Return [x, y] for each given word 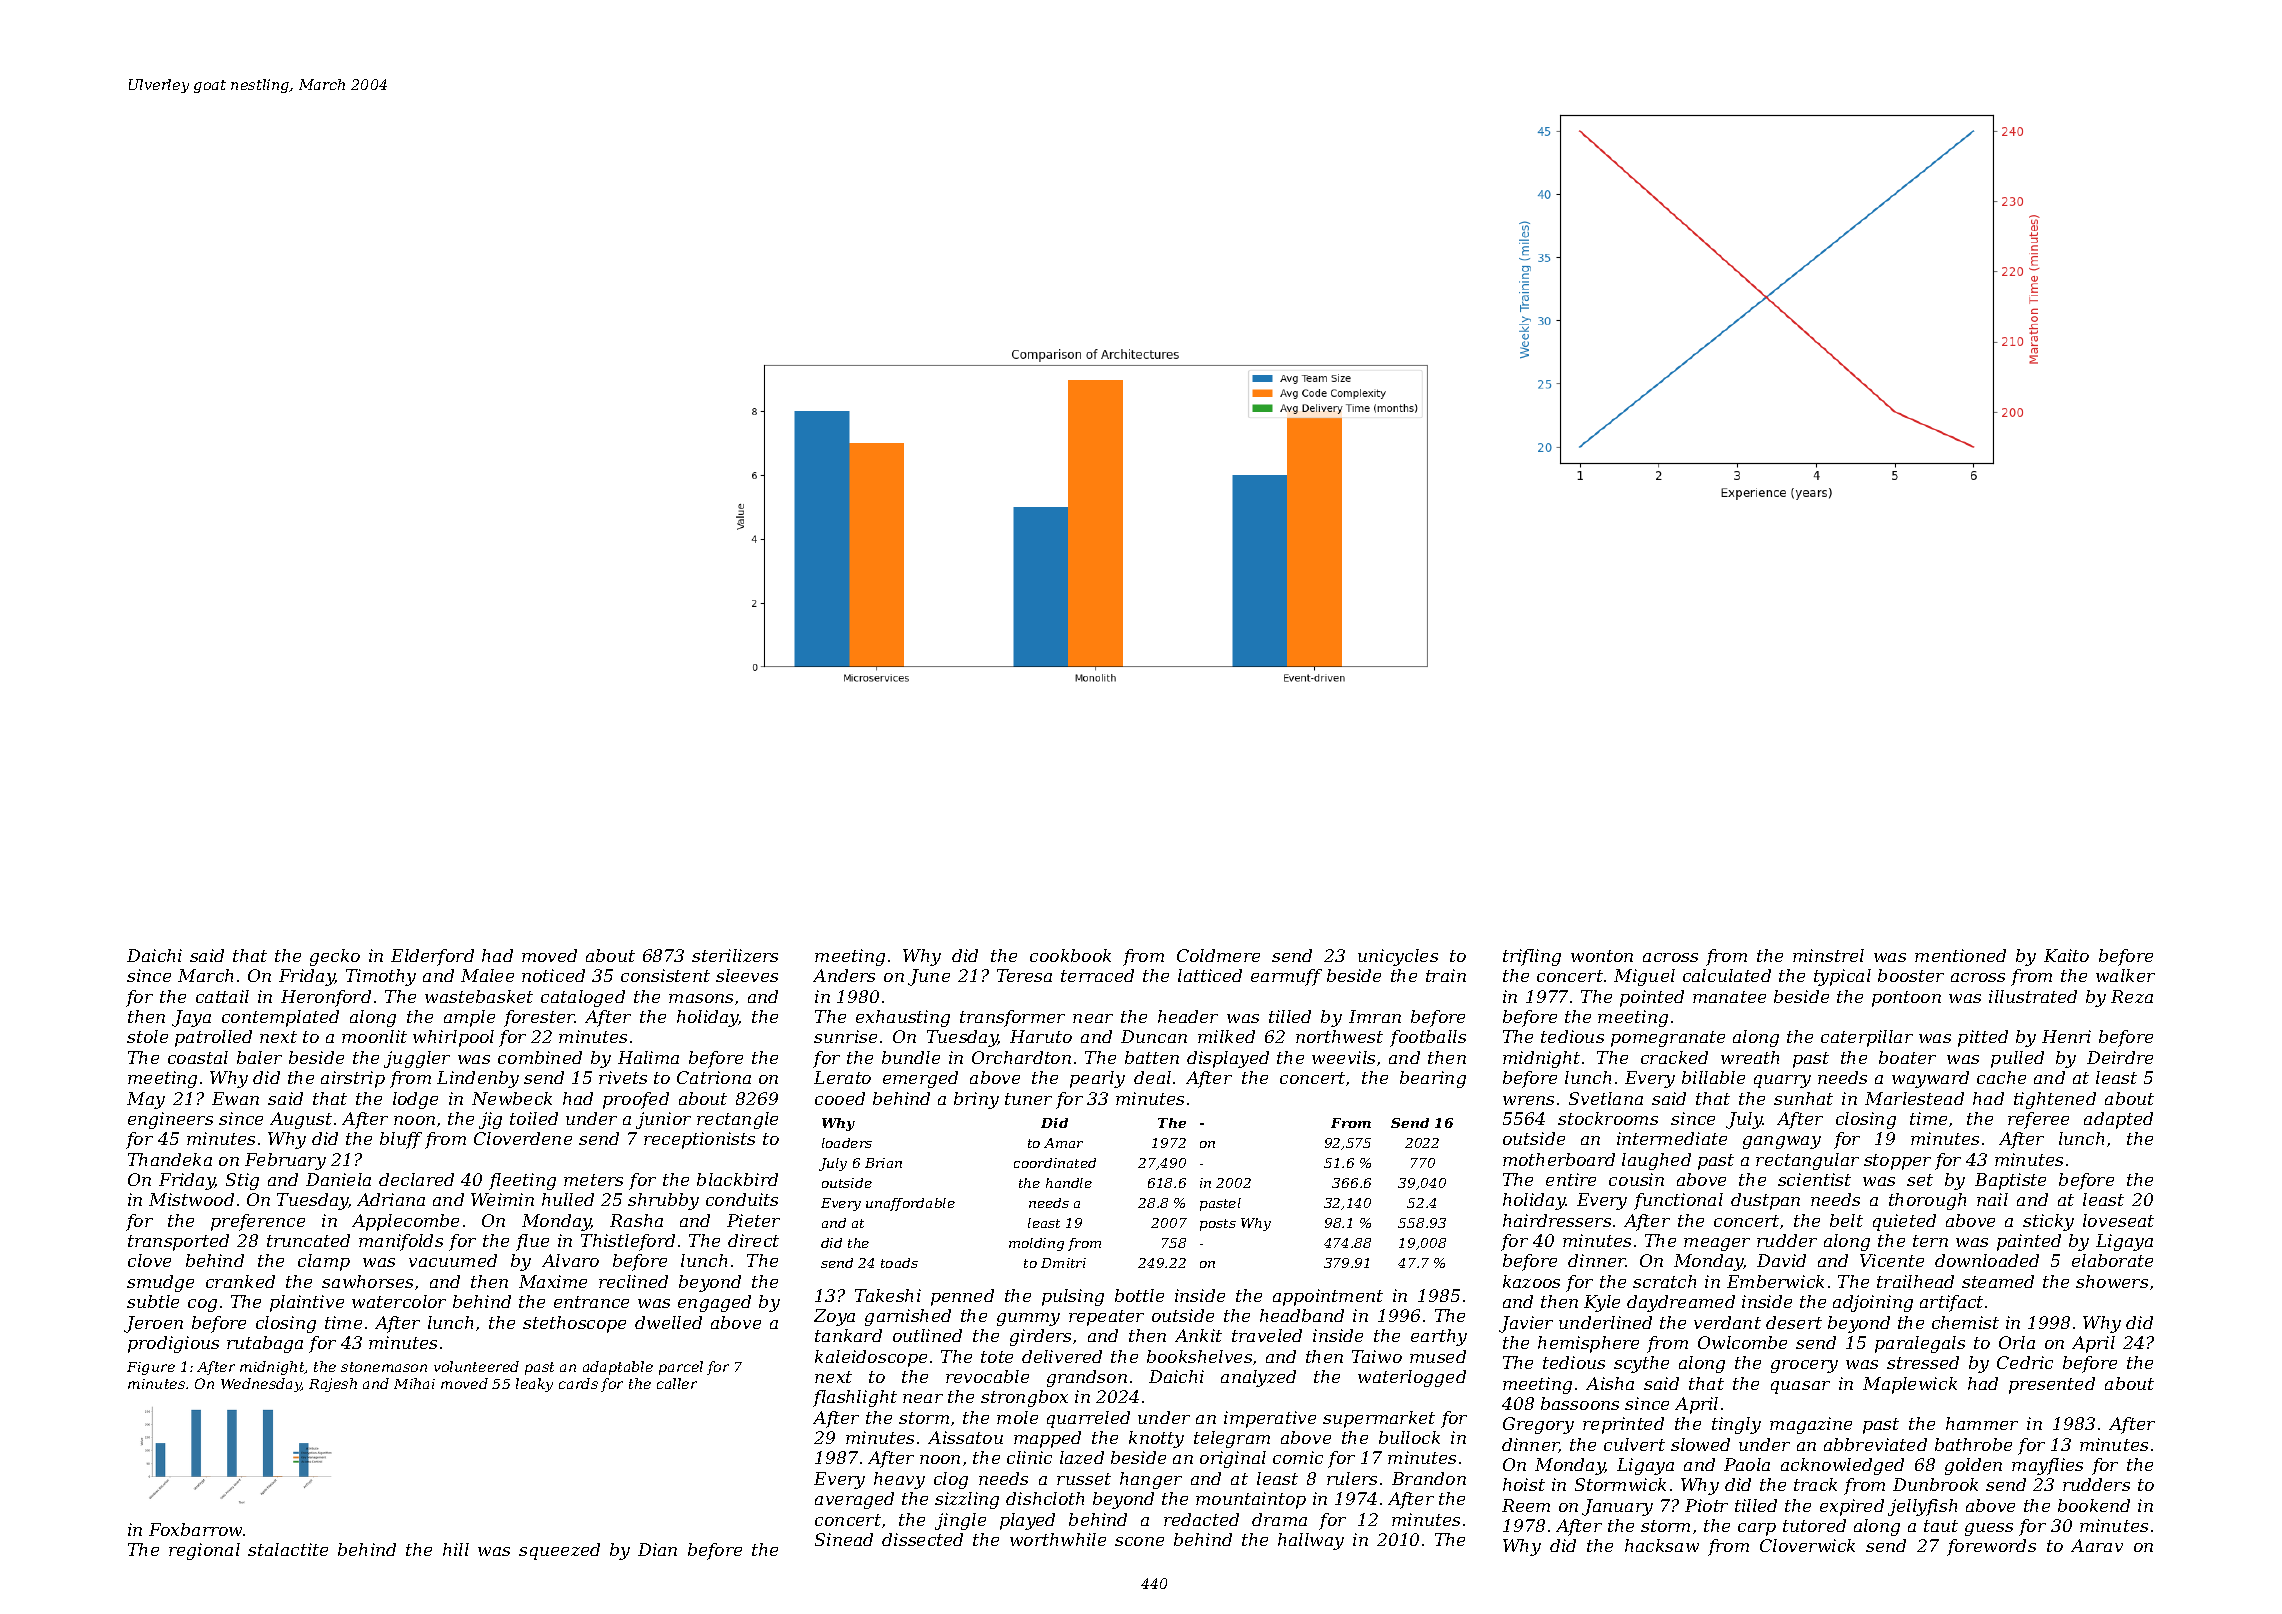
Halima [648, 1057]
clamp [324, 1262]
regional [204, 1551]
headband [1302, 1315]
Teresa [1024, 975]
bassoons [1580, 1403]
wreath [1750, 1057]
